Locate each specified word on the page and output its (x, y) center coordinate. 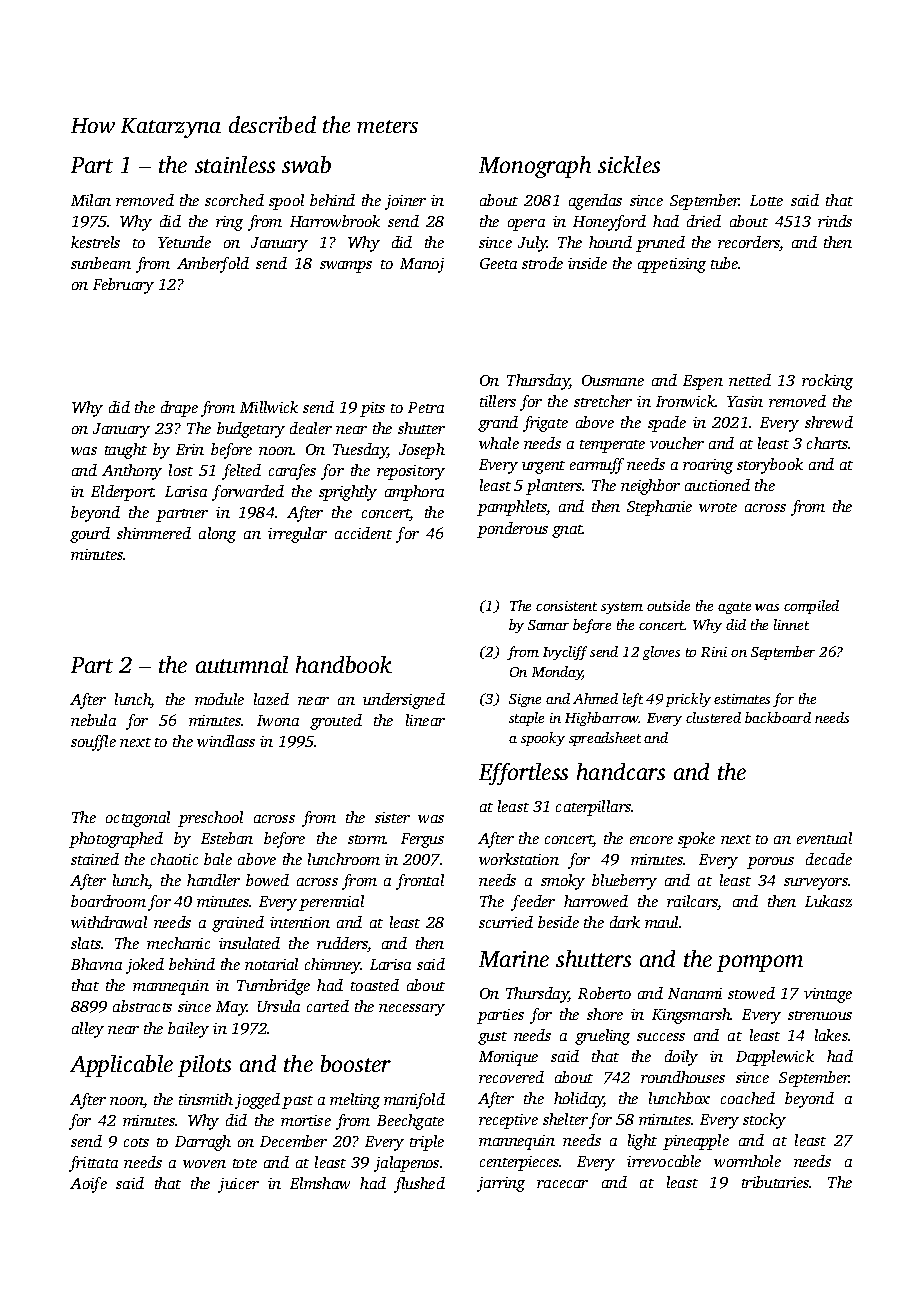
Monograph (535, 167)
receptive (508, 1121)
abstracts (142, 1006)
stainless (235, 164)
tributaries (776, 1182)
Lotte (766, 200)
